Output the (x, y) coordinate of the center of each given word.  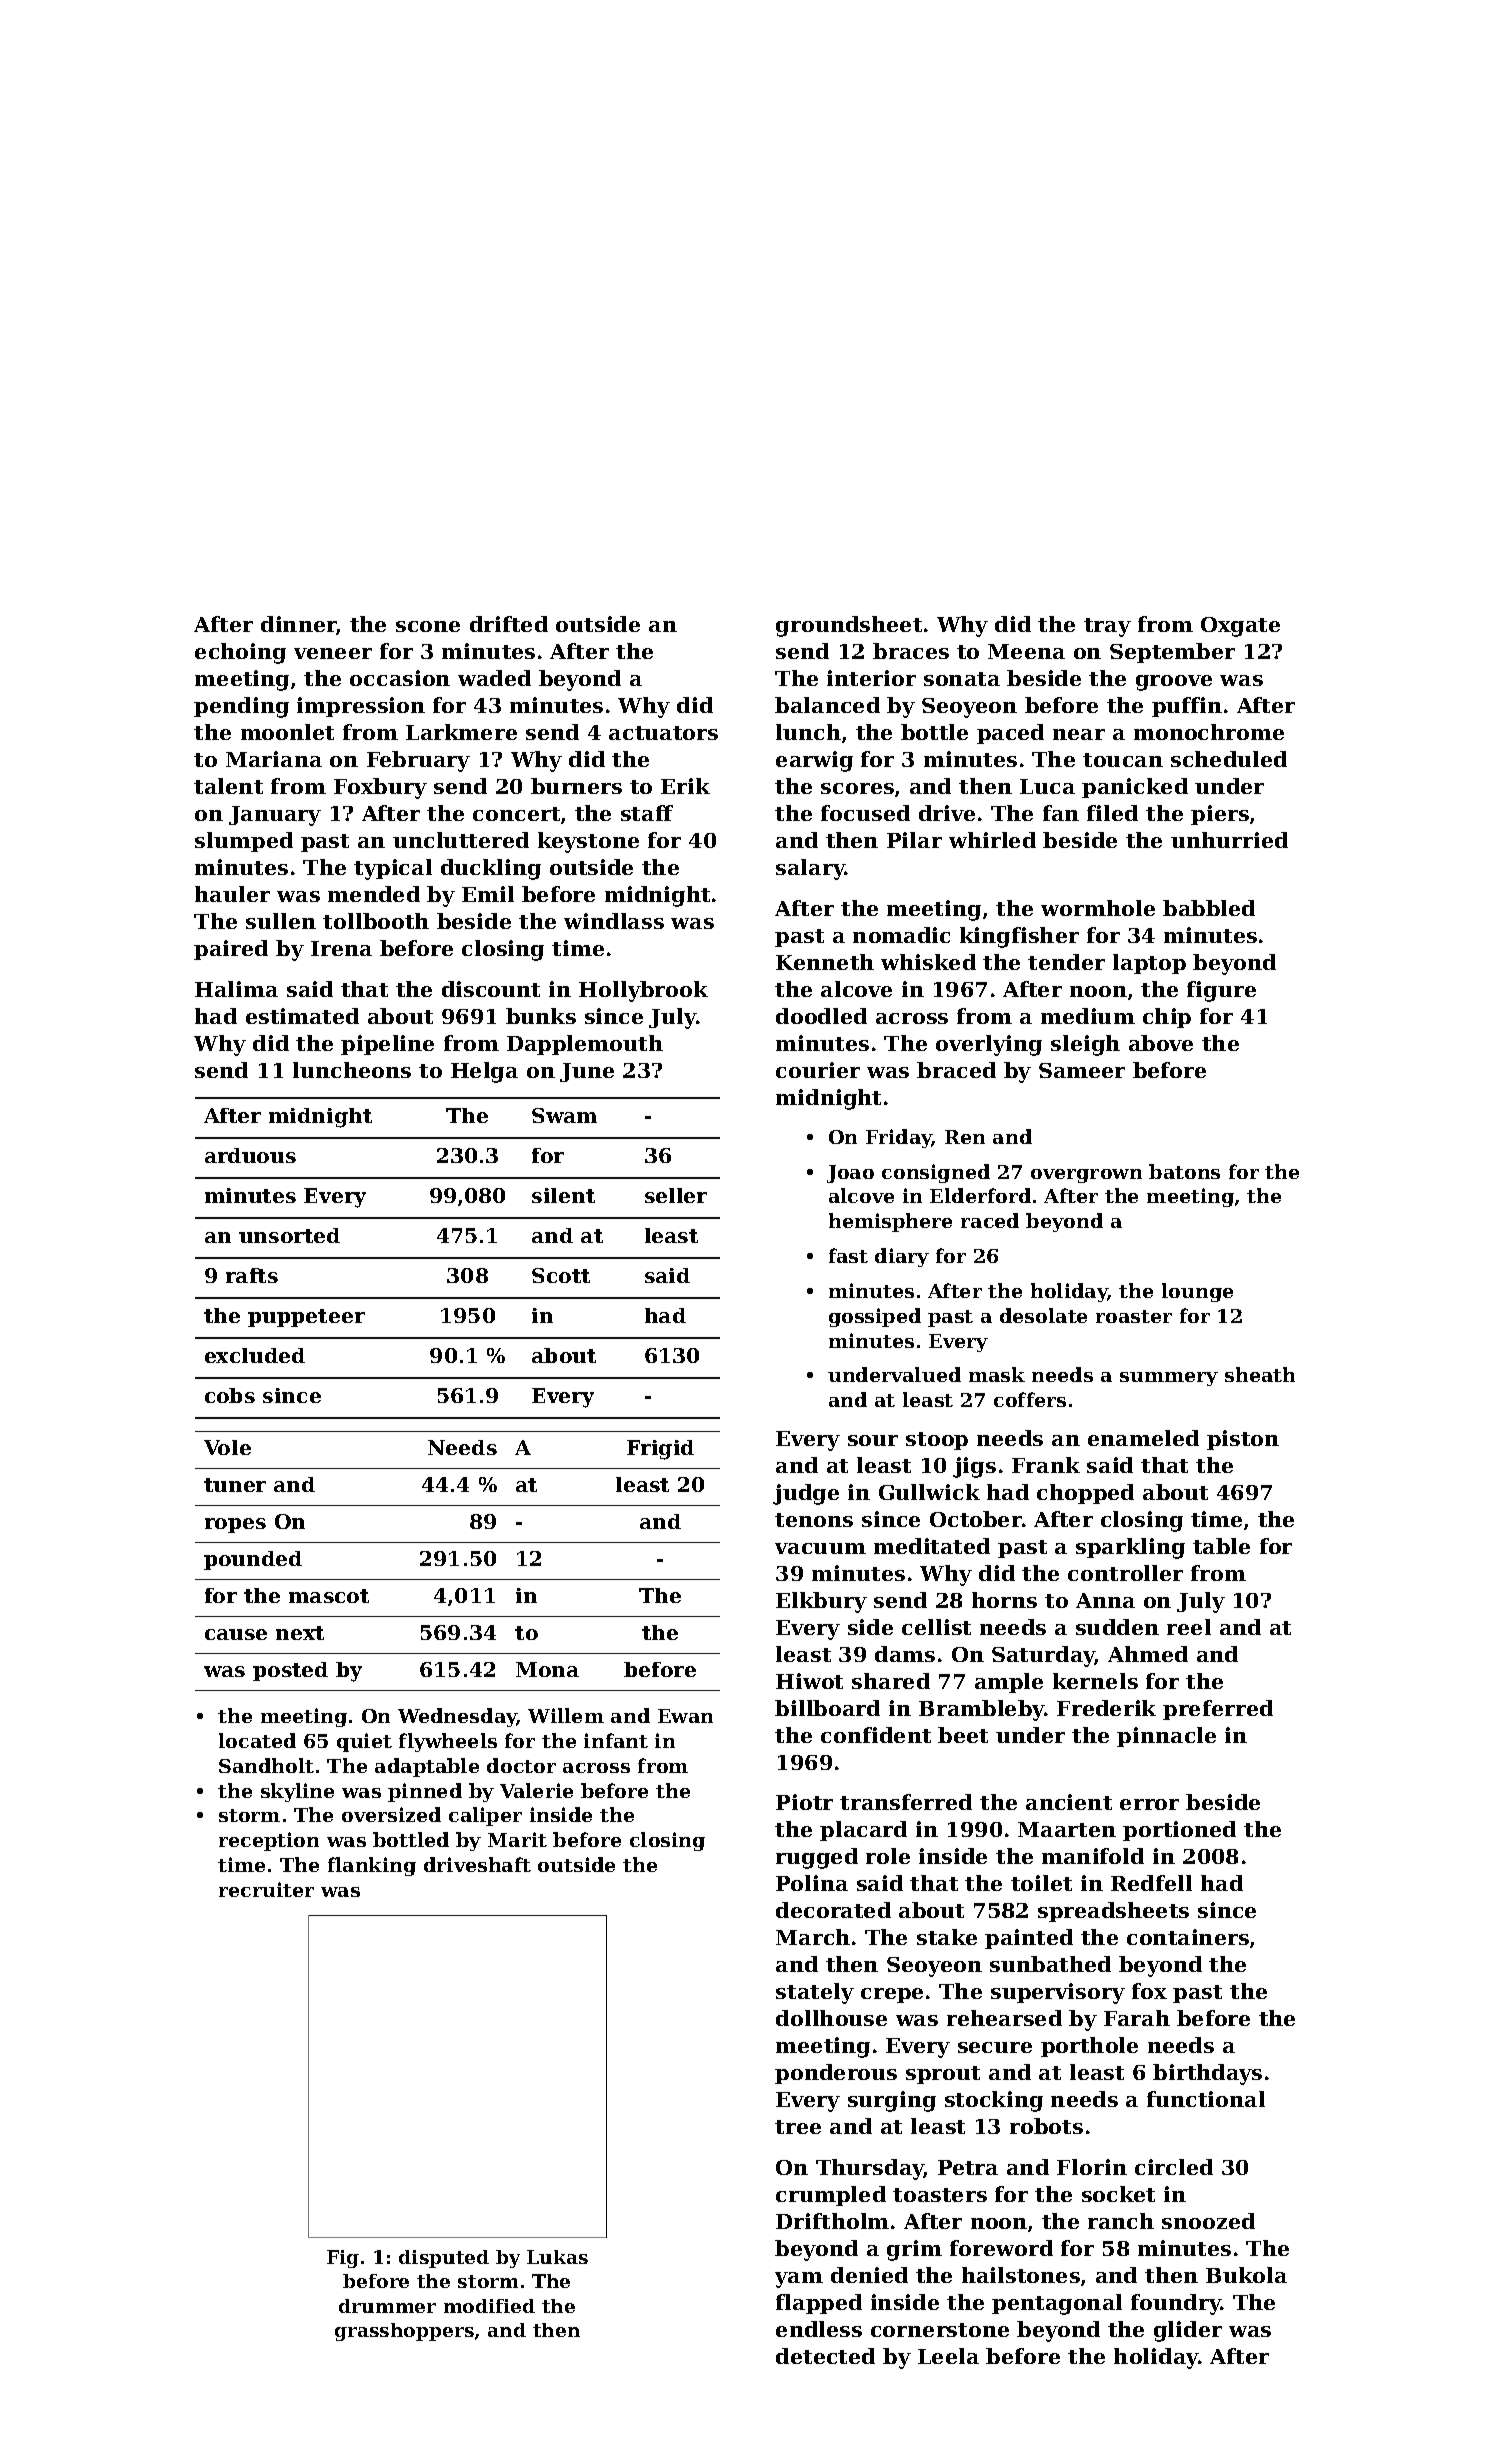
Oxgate (1240, 627)
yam (799, 2280)
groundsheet (849, 626)
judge (806, 1494)
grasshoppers (404, 2332)
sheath (1260, 1374)
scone (428, 626)
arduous (250, 1155)
